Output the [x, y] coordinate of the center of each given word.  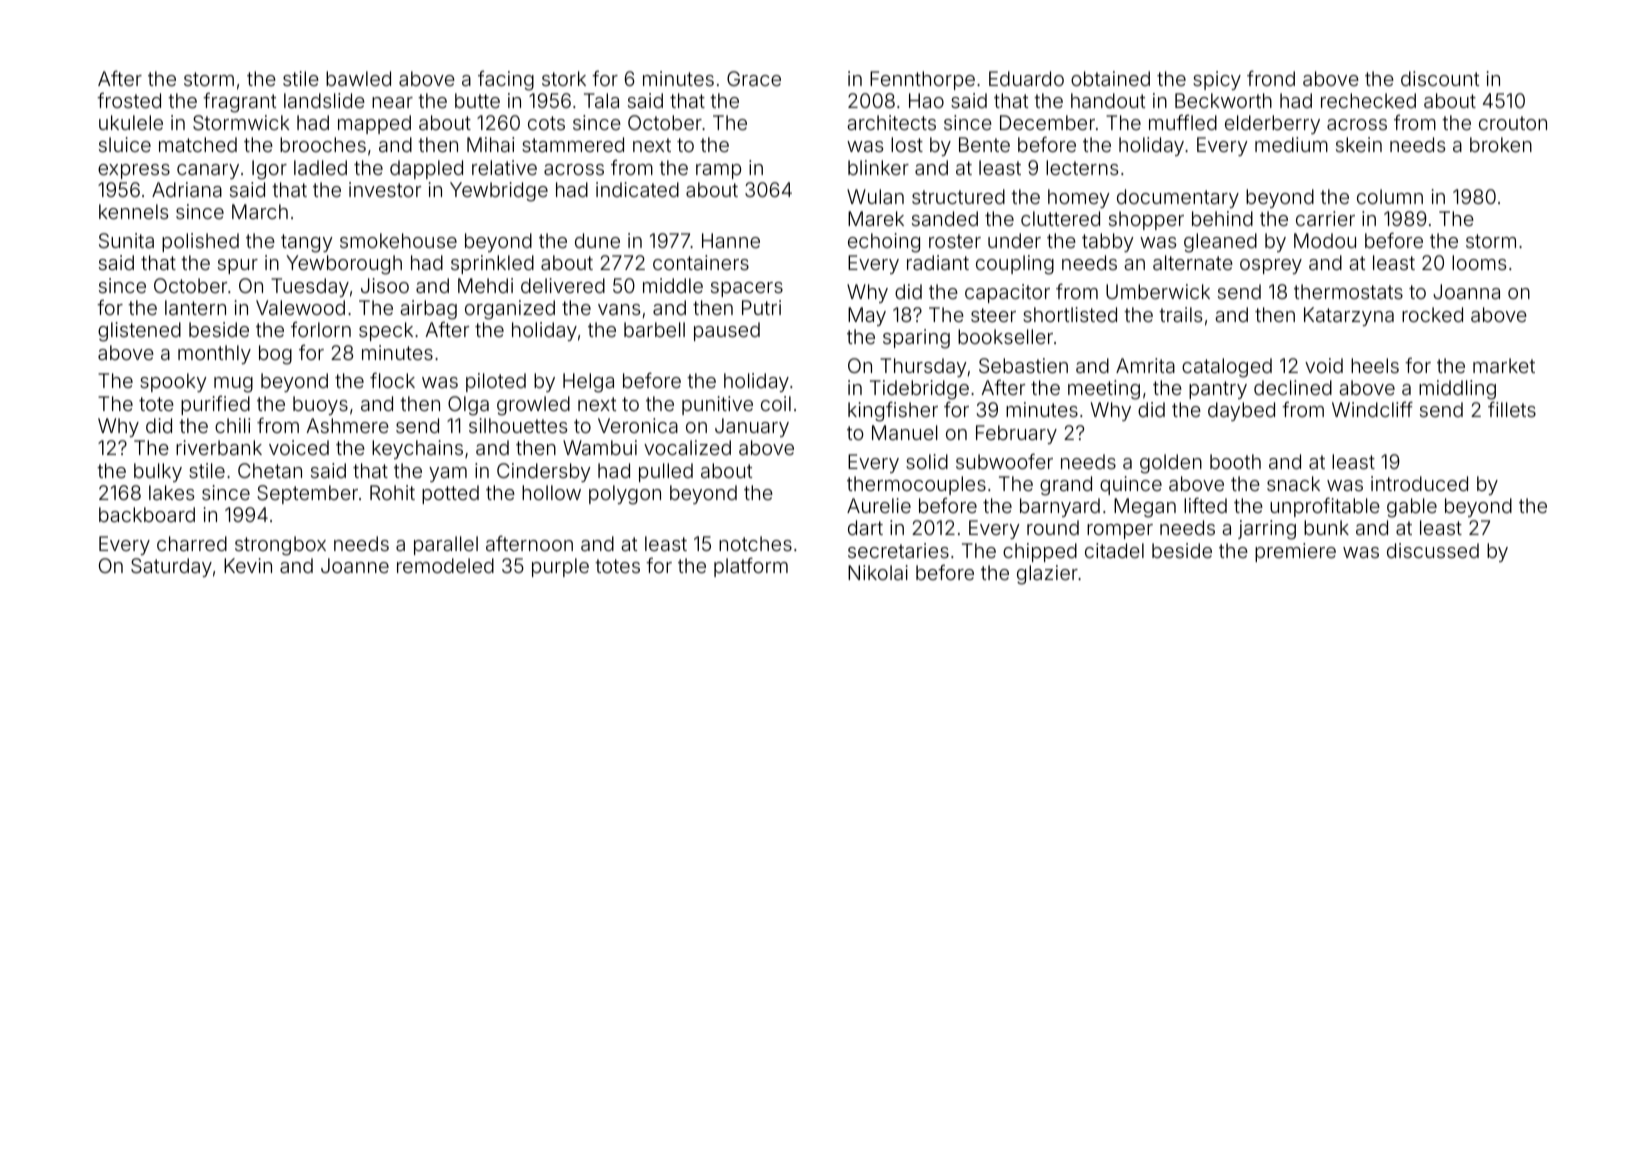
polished [200, 242]
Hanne [731, 240]
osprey [1271, 266]
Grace [754, 78]
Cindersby [544, 472]
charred [192, 543]
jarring [1267, 530]
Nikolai [878, 572]
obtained [1110, 78]
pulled [666, 472]
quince [1131, 485]
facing [506, 81]
